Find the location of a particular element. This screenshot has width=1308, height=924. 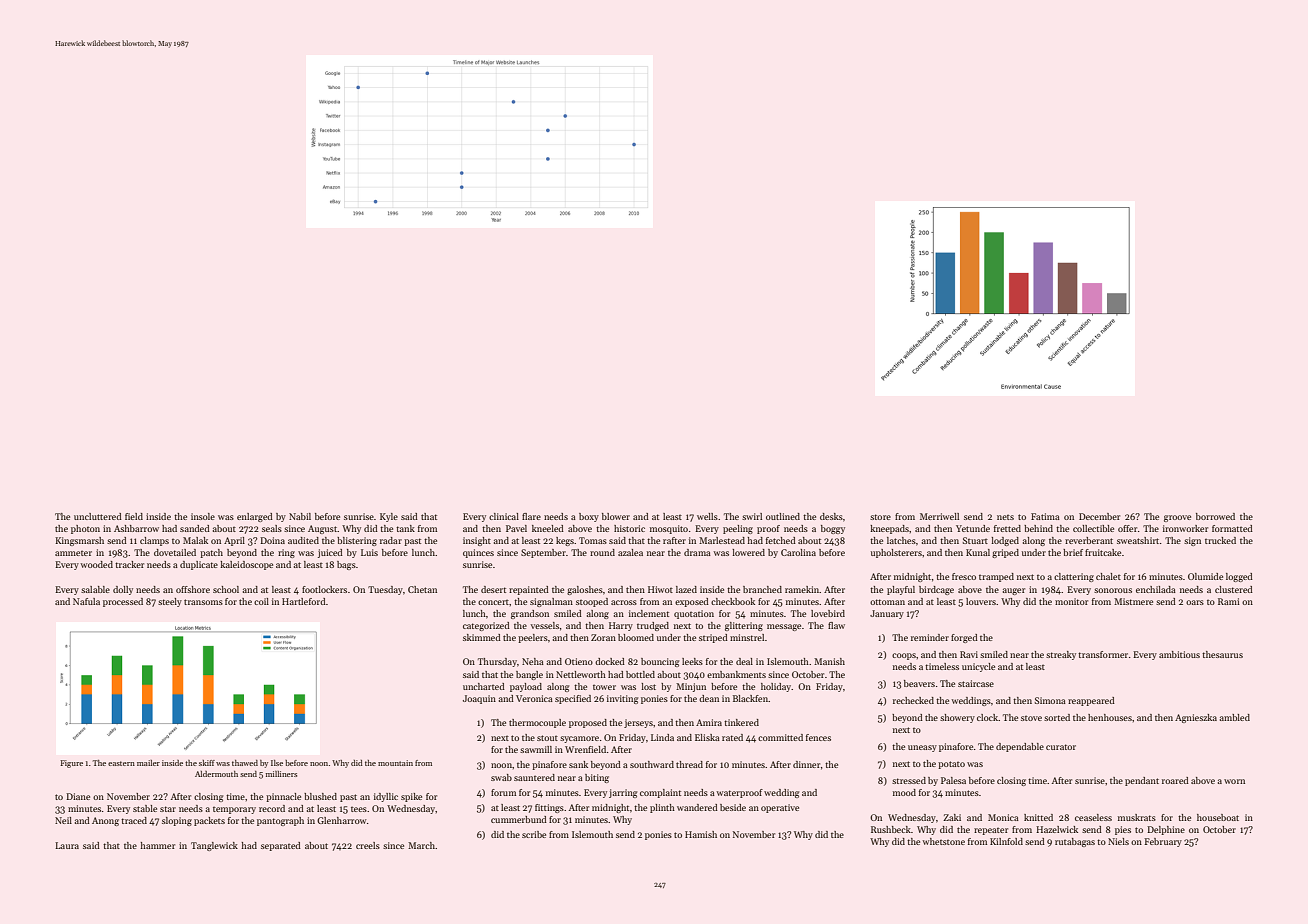

ramekin is located at coordinates (802, 589).
